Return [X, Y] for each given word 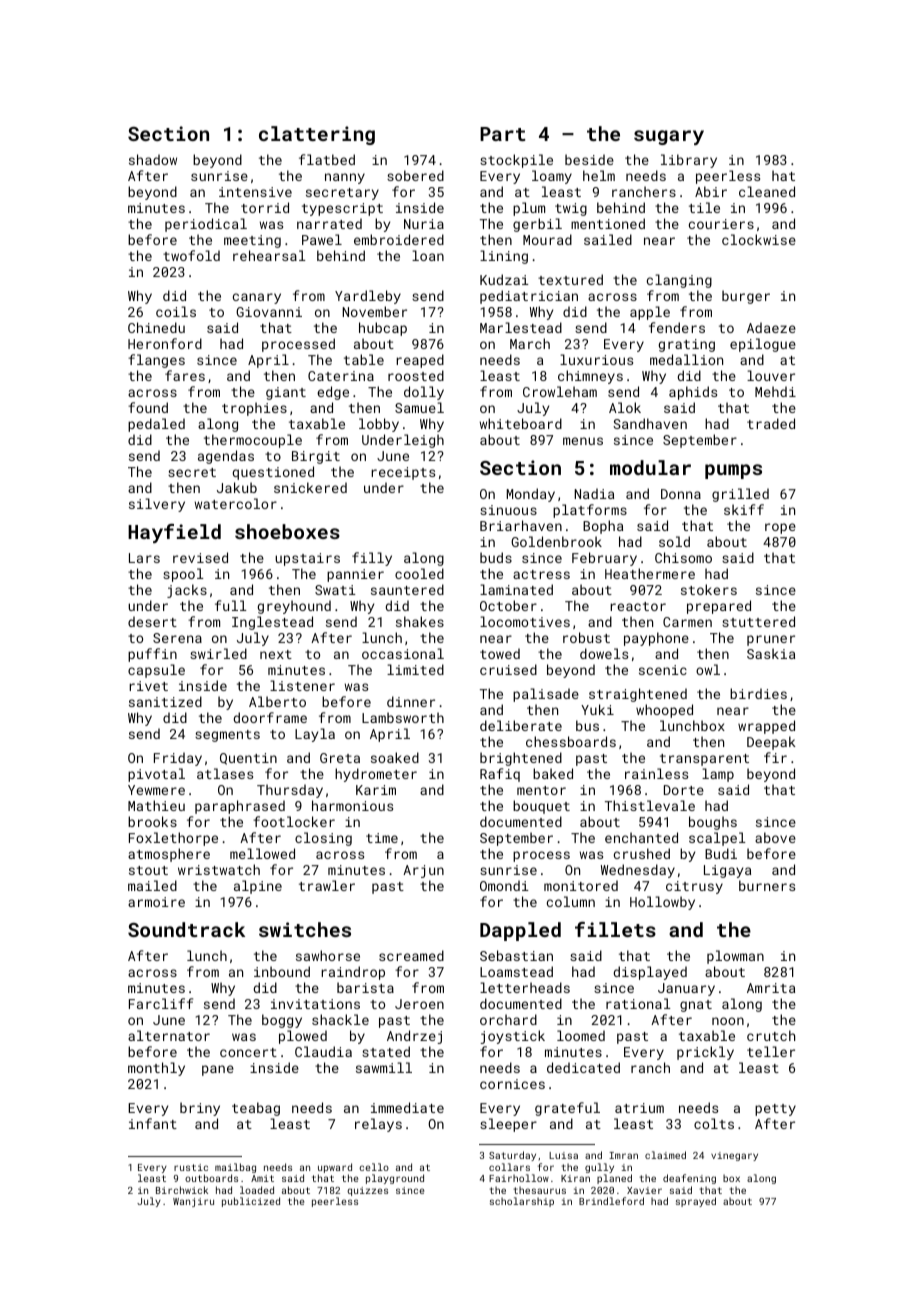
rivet [148, 686]
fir [775, 757]
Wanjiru [193, 1202]
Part [502, 134]
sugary [669, 137]
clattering [317, 135]
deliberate [521, 725]
